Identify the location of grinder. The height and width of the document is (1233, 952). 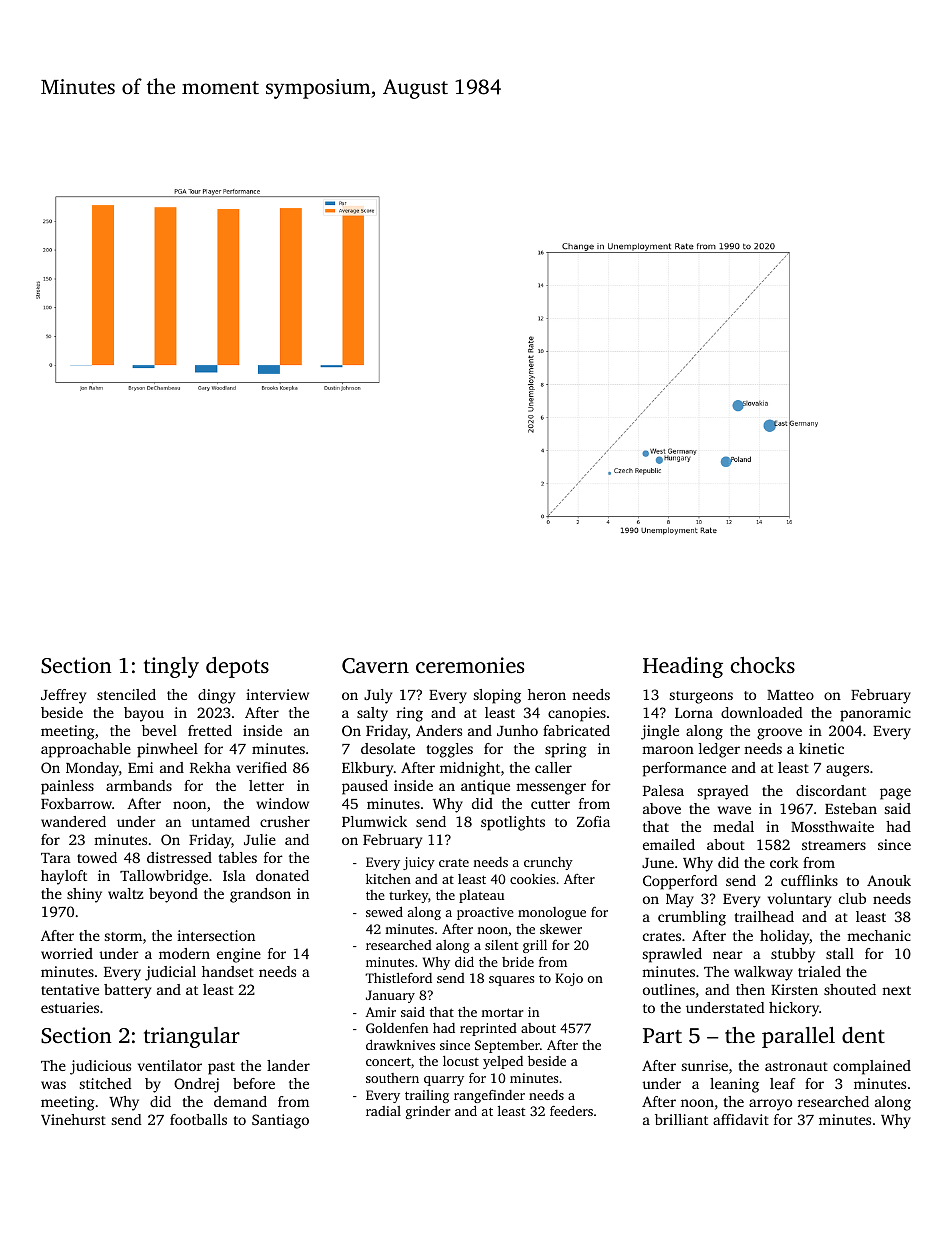
(428, 1112).
